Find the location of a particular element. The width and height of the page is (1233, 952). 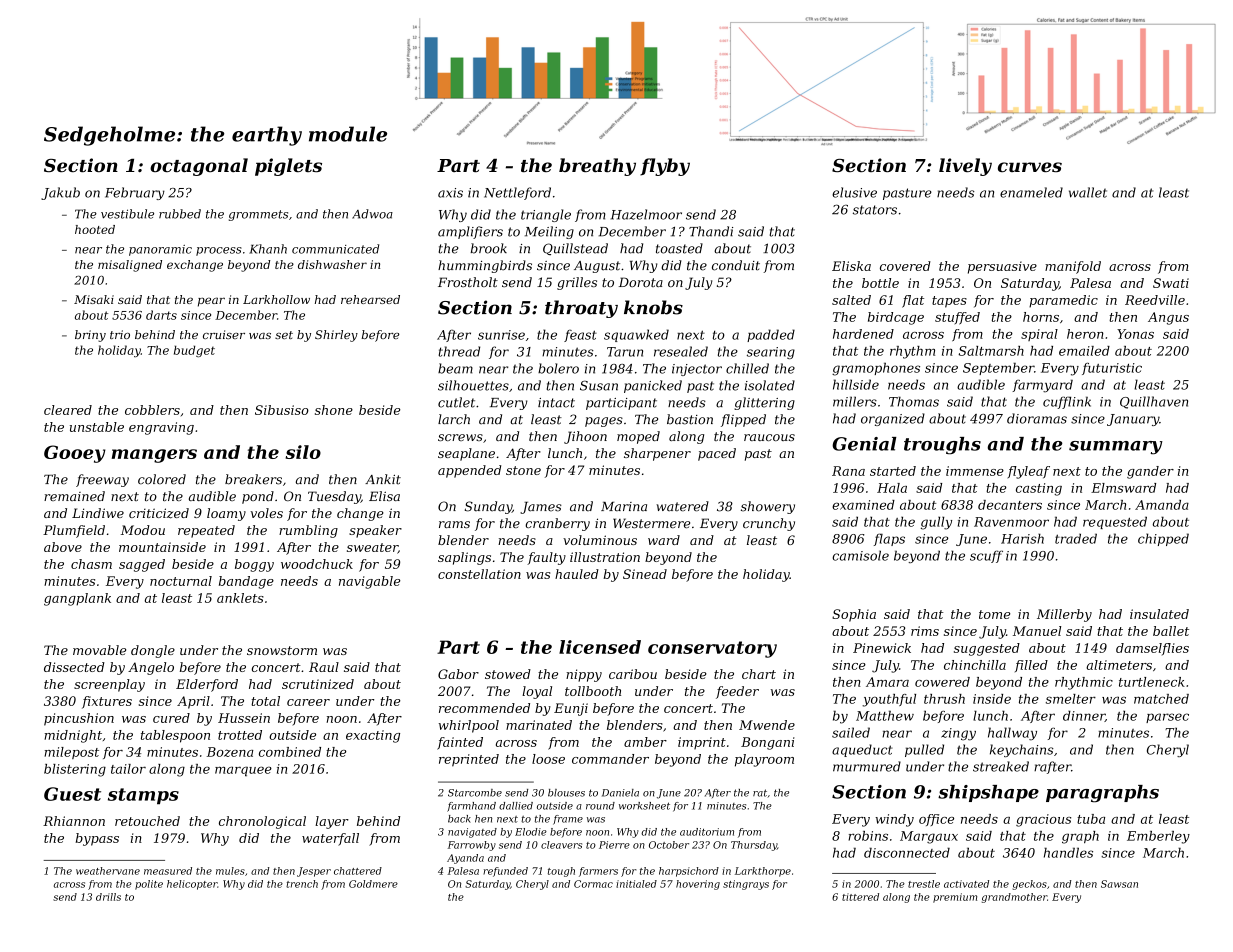

Sophia is located at coordinates (854, 615).
